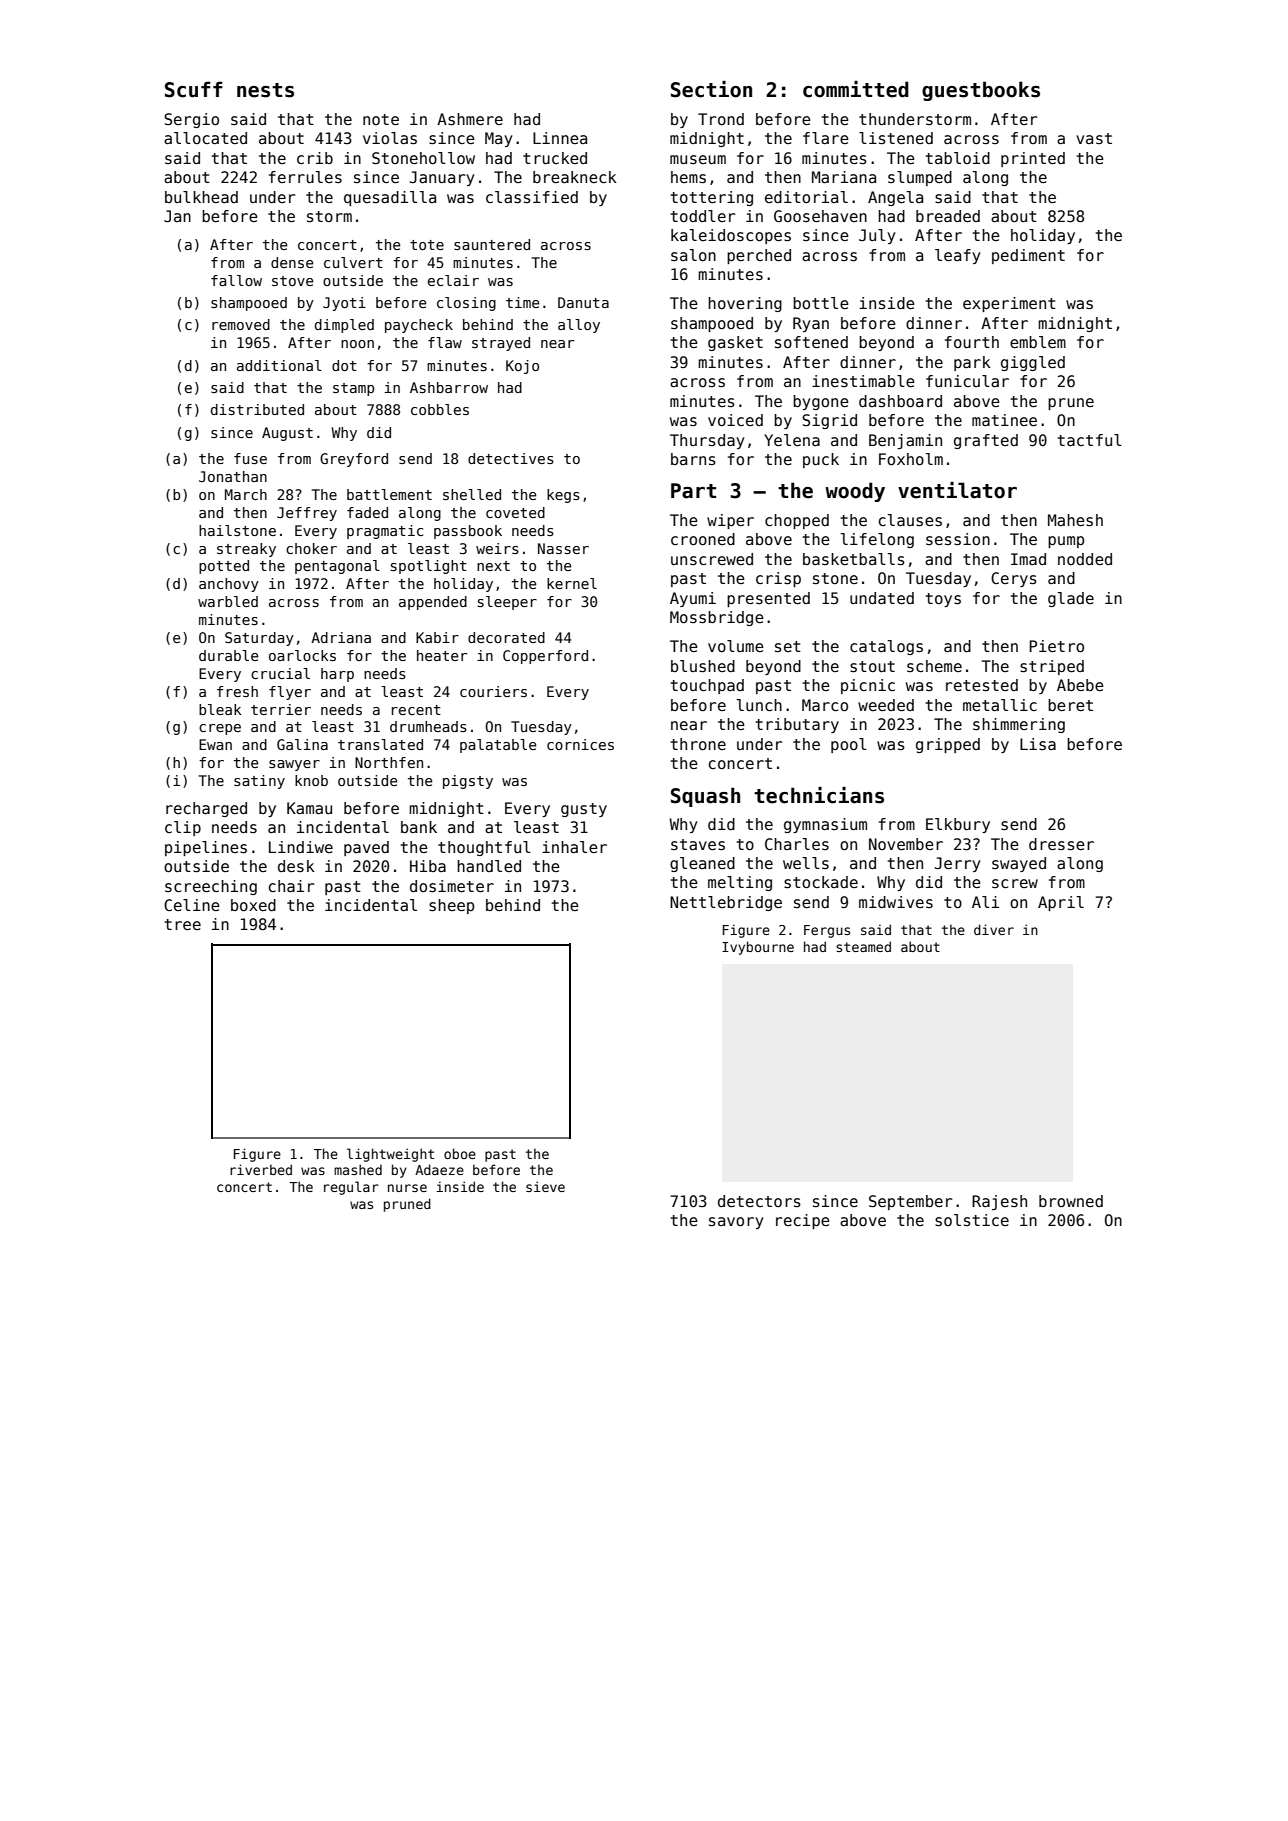  I want to click on Abebe, so click(1080, 685).
